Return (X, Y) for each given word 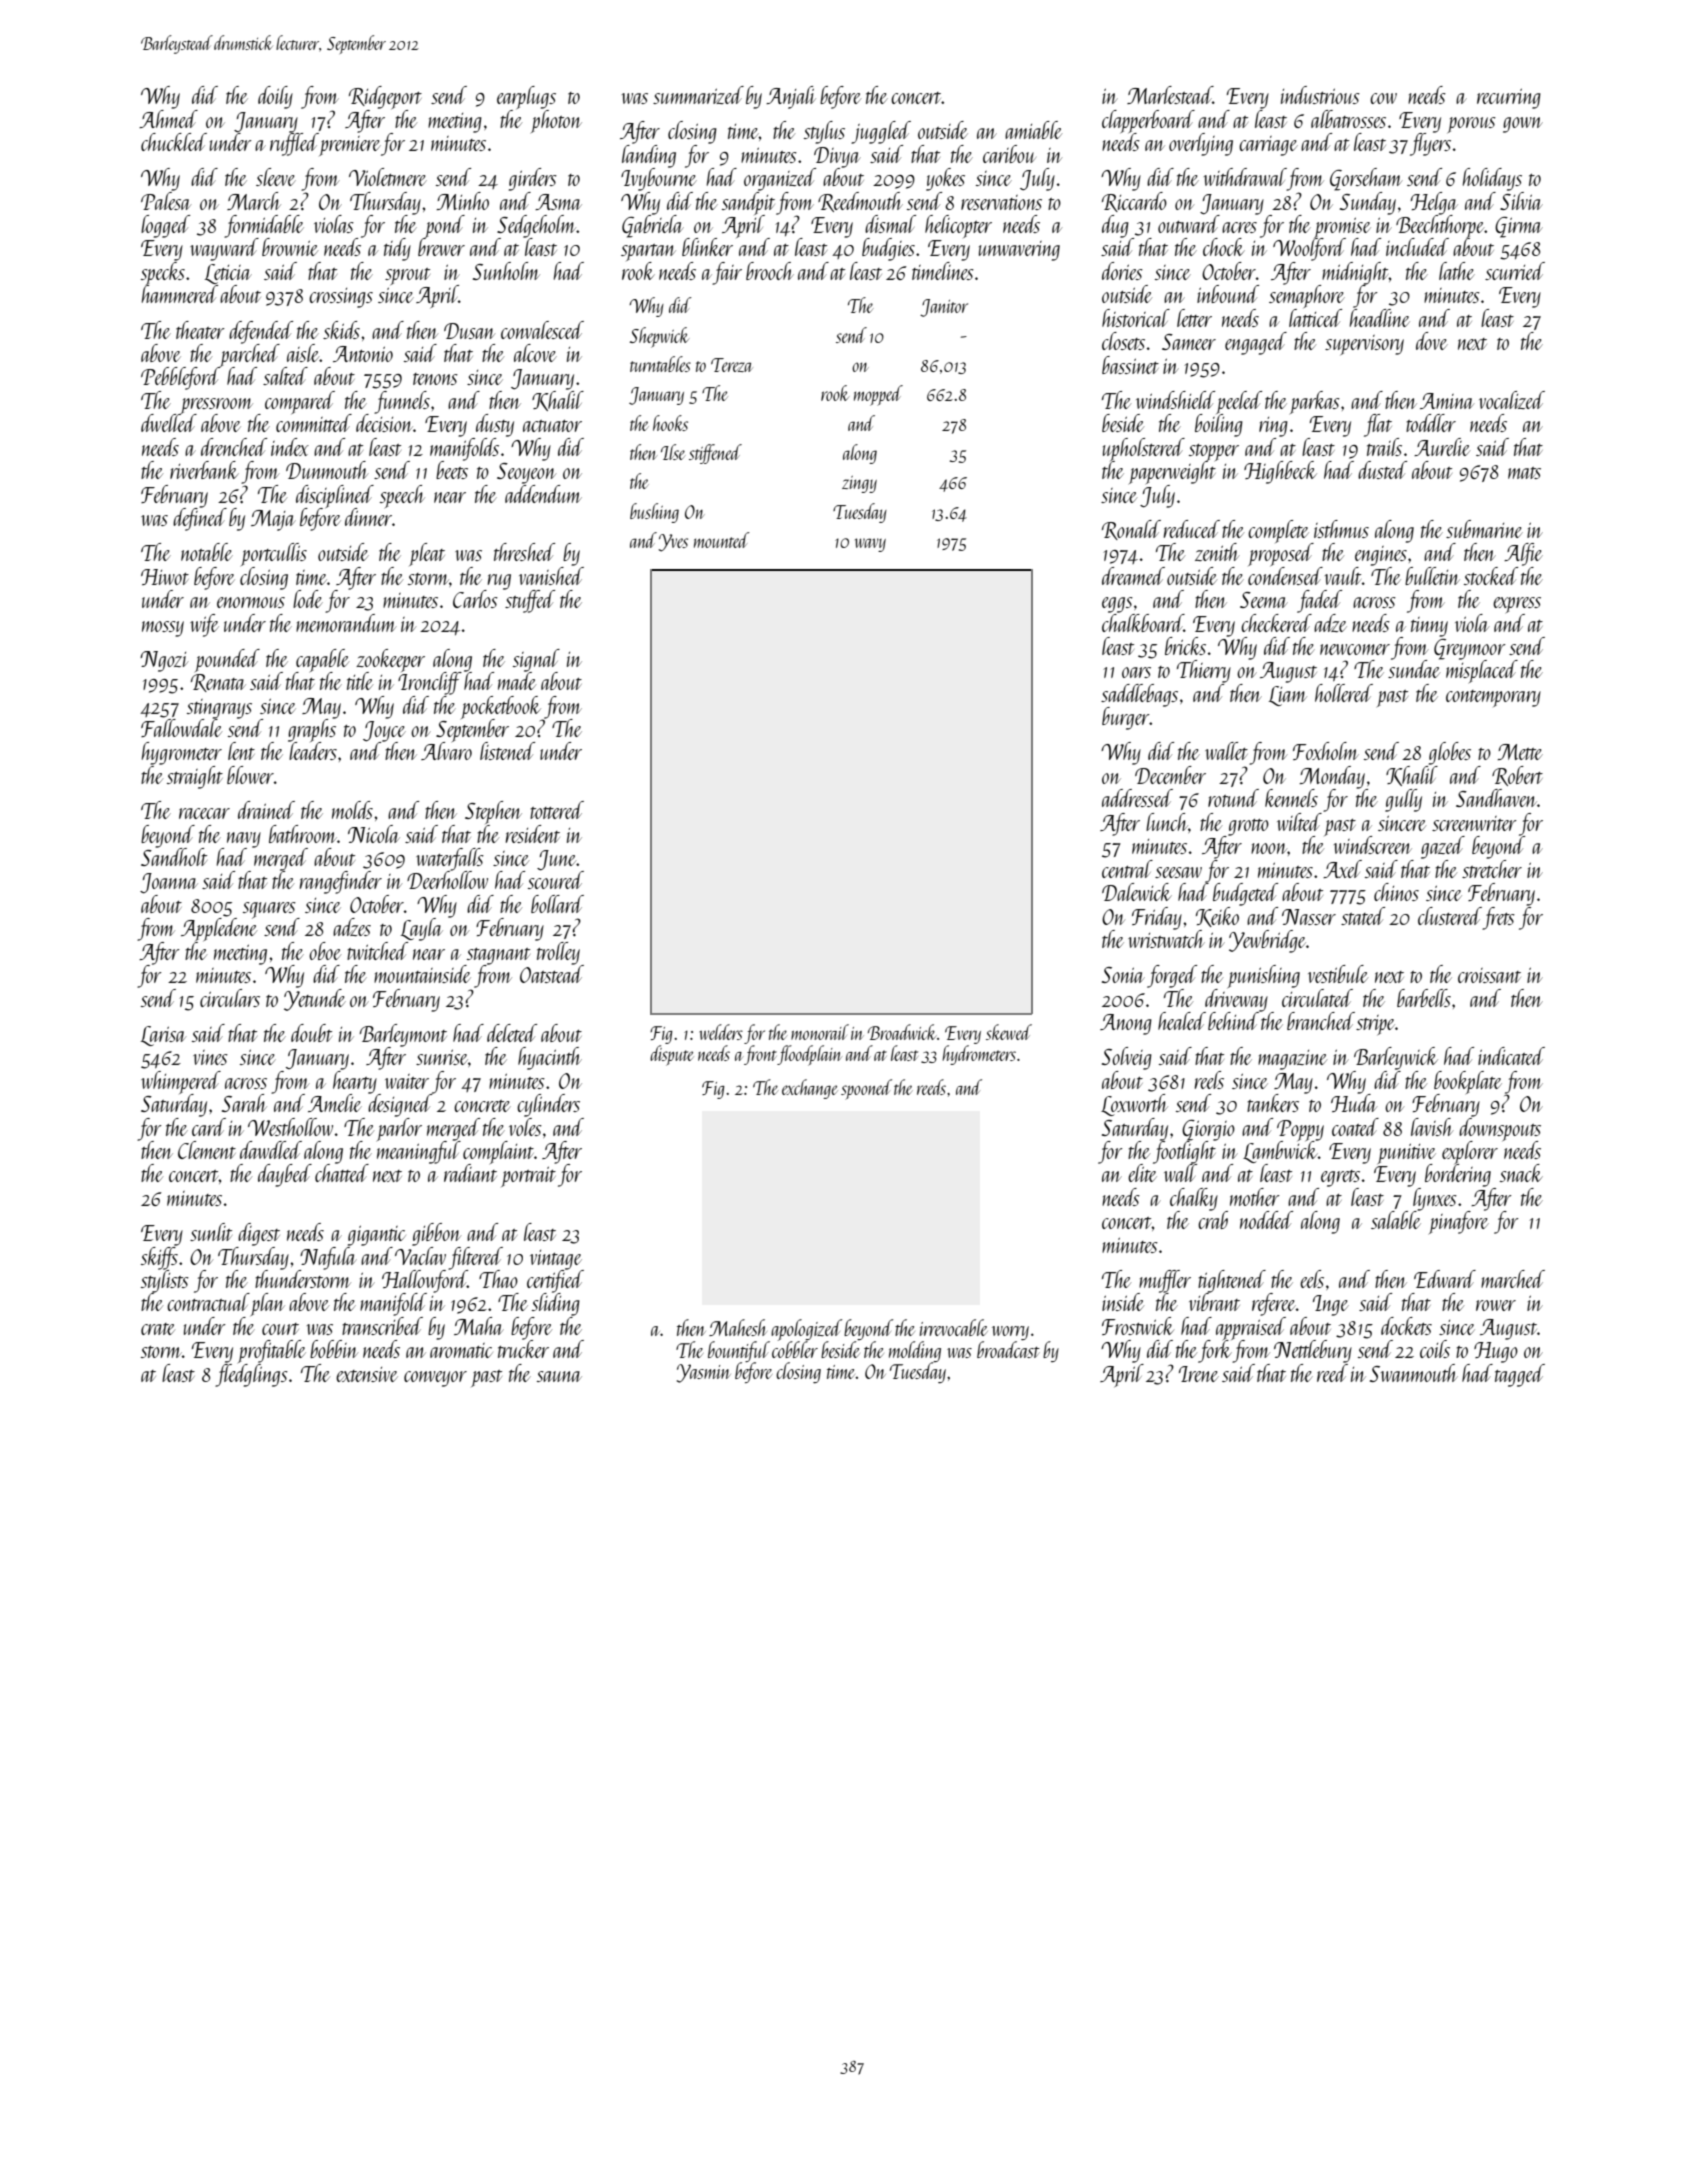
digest (259, 1234)
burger (1125, 718)
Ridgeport (385, 97)
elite (1142, 1173)
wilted (1299, 822)
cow (1383, 98)
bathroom (303, 834)
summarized (698, 95)
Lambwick (1280, 1152)
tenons (435, 379)
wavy (870, 545)
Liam (1288, 696)
